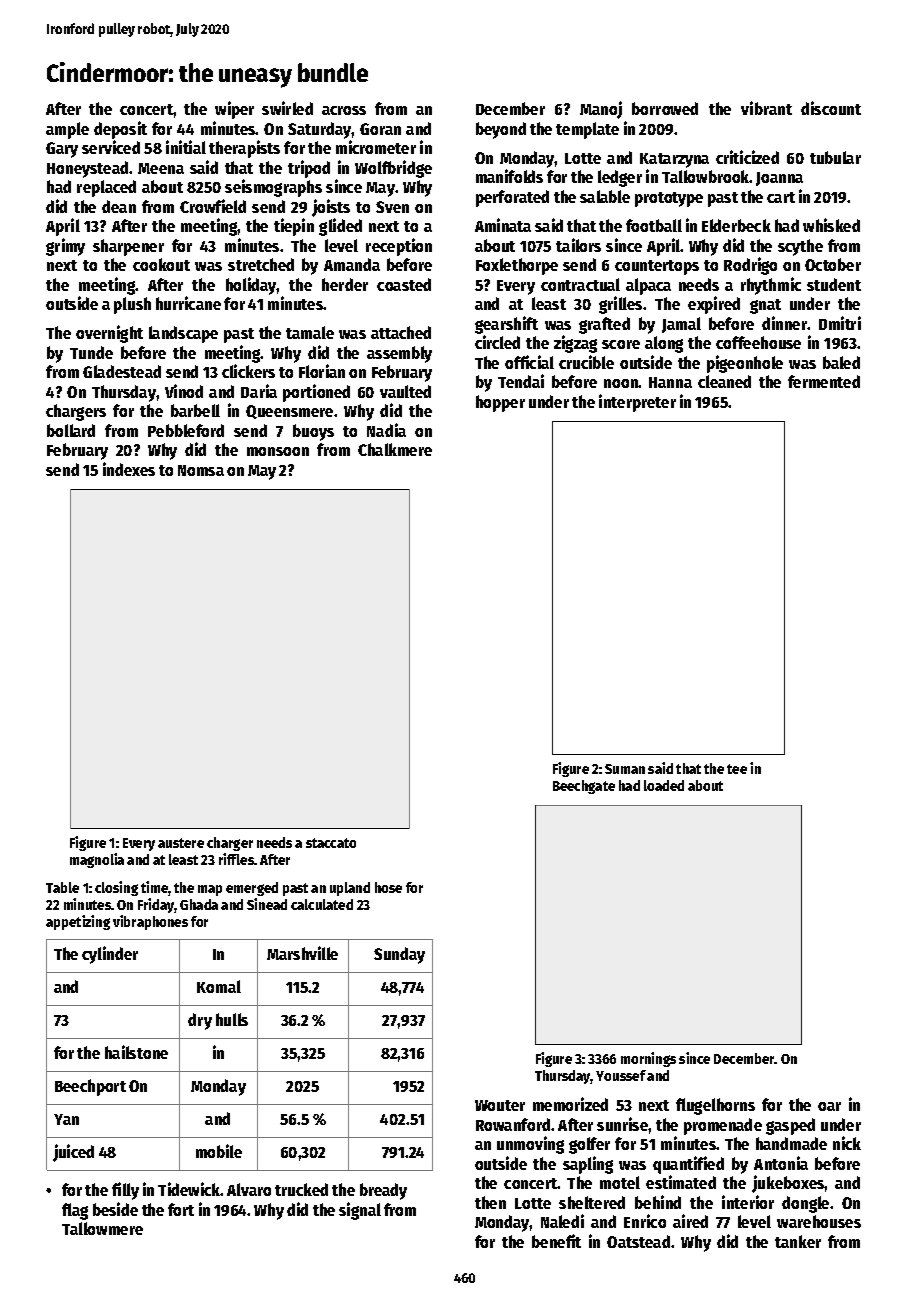 This screenshot has height=1316, width=908. Describe the element at coordinates (129, 469) in the screenshot. I see `indexes` at that location.
